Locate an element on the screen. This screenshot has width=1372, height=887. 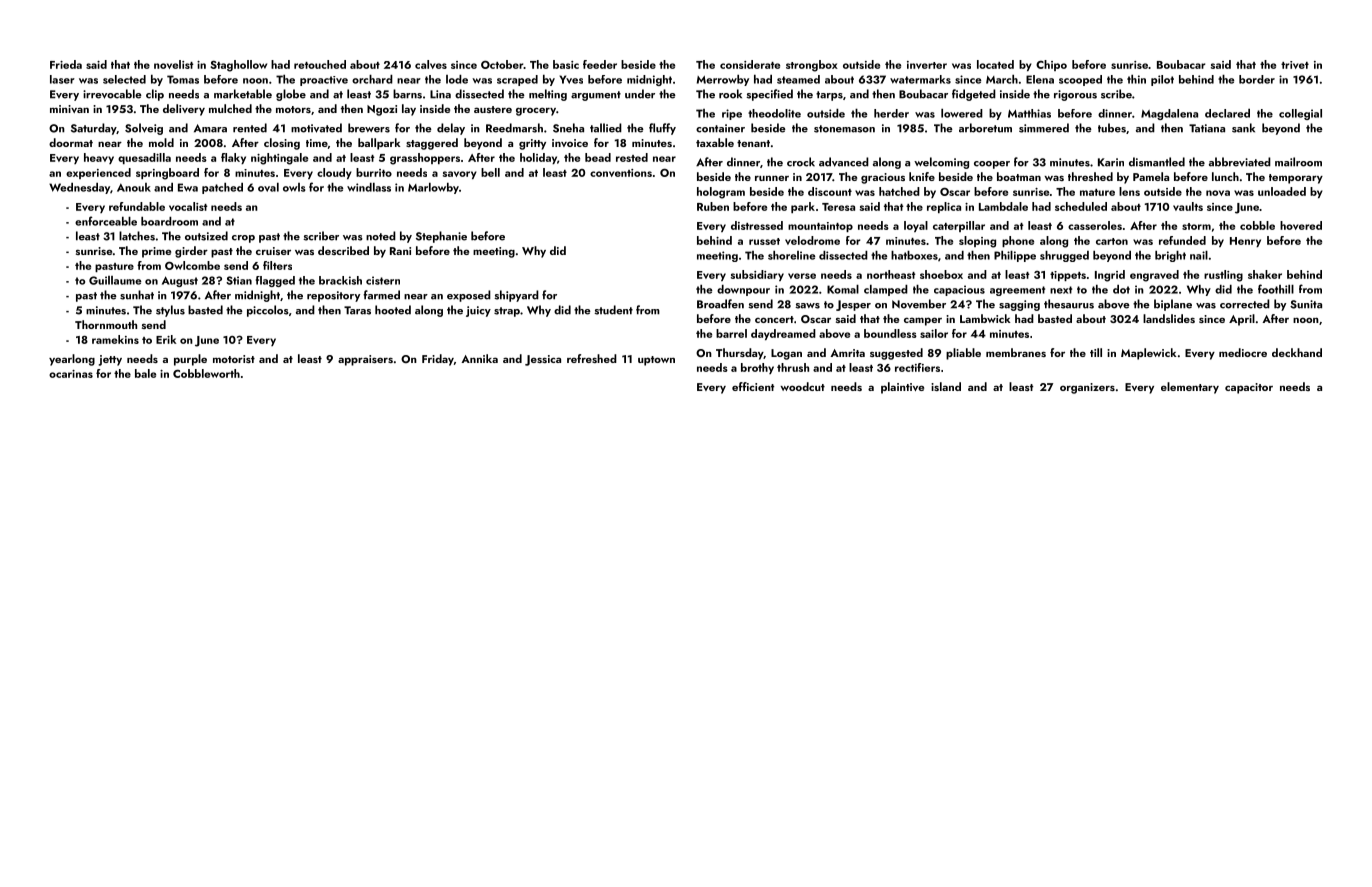
organizers is located at coordinates (1087, 388).
